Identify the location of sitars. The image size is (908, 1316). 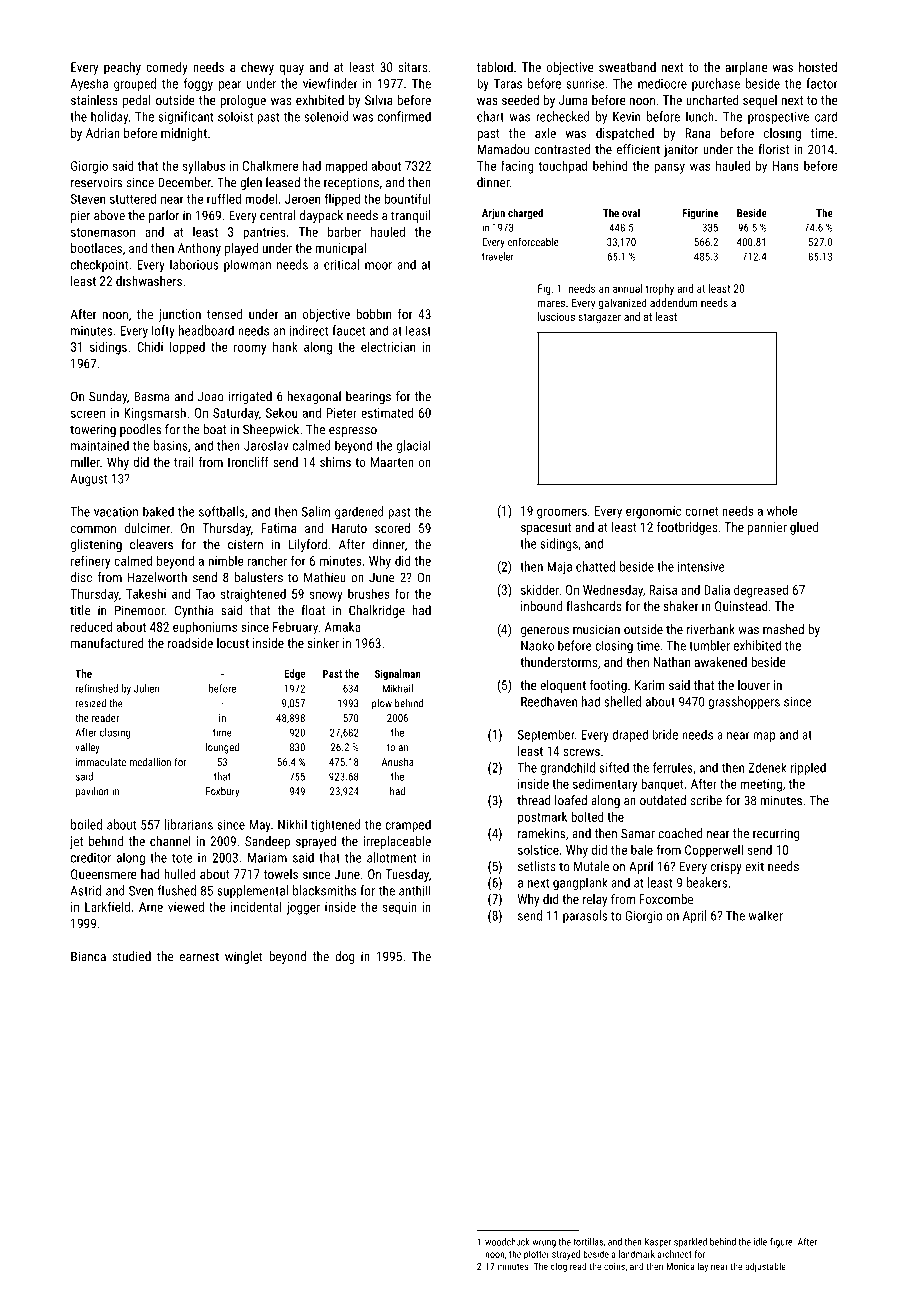
(412, 67).
